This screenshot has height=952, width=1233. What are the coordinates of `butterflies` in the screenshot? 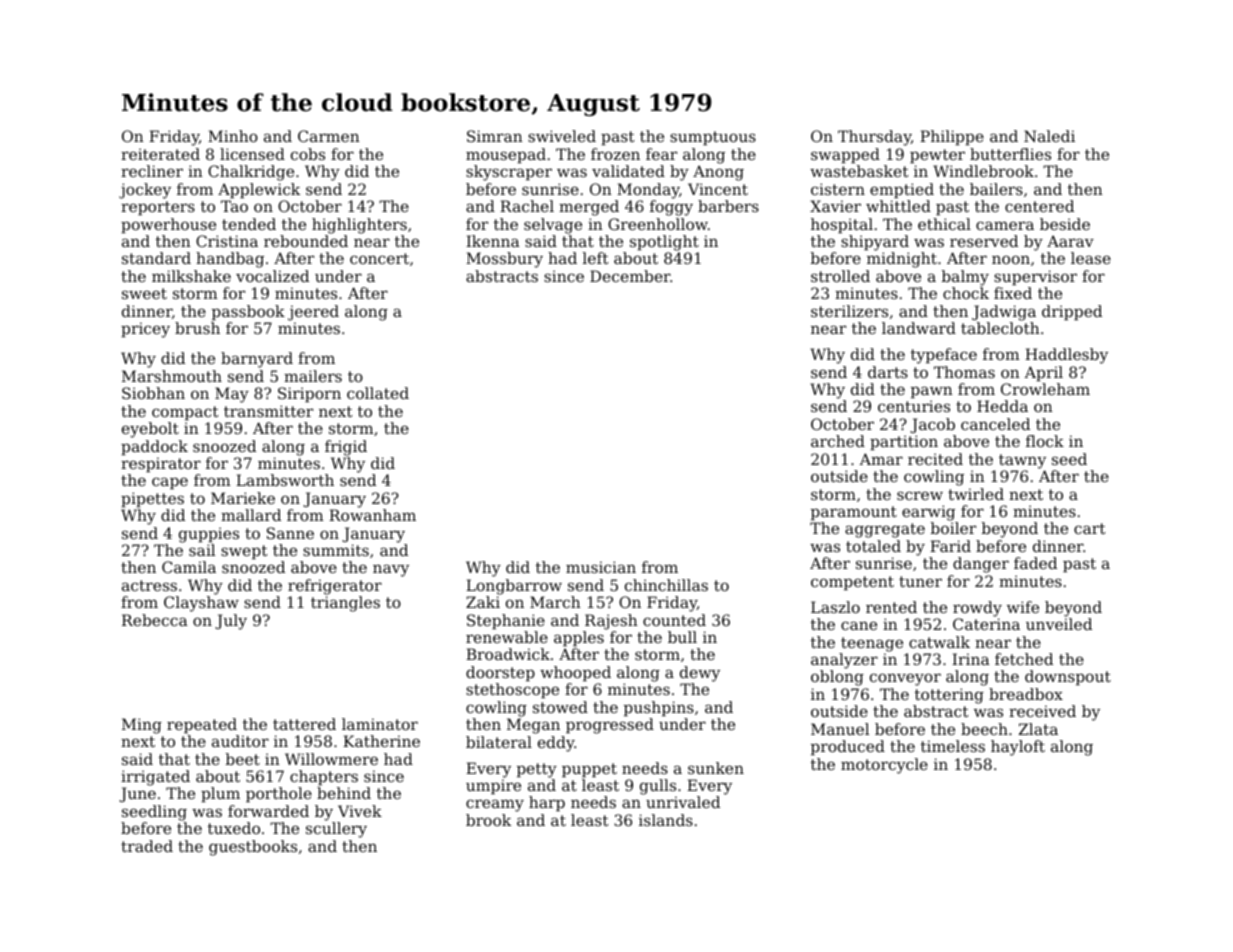 It's located at (1010, 154).
